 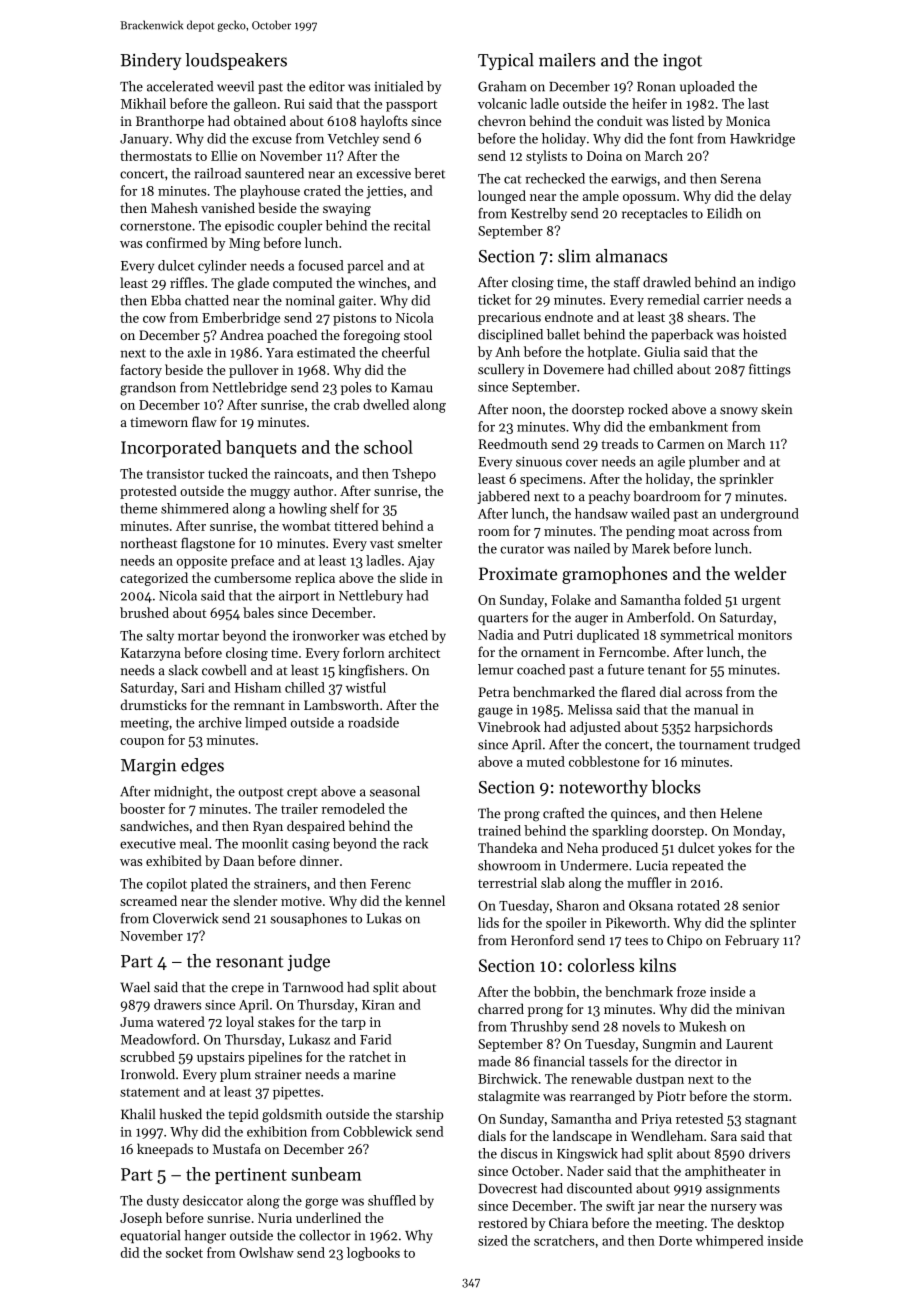 I want to click on rechecked, so click(x=555, y=178).
